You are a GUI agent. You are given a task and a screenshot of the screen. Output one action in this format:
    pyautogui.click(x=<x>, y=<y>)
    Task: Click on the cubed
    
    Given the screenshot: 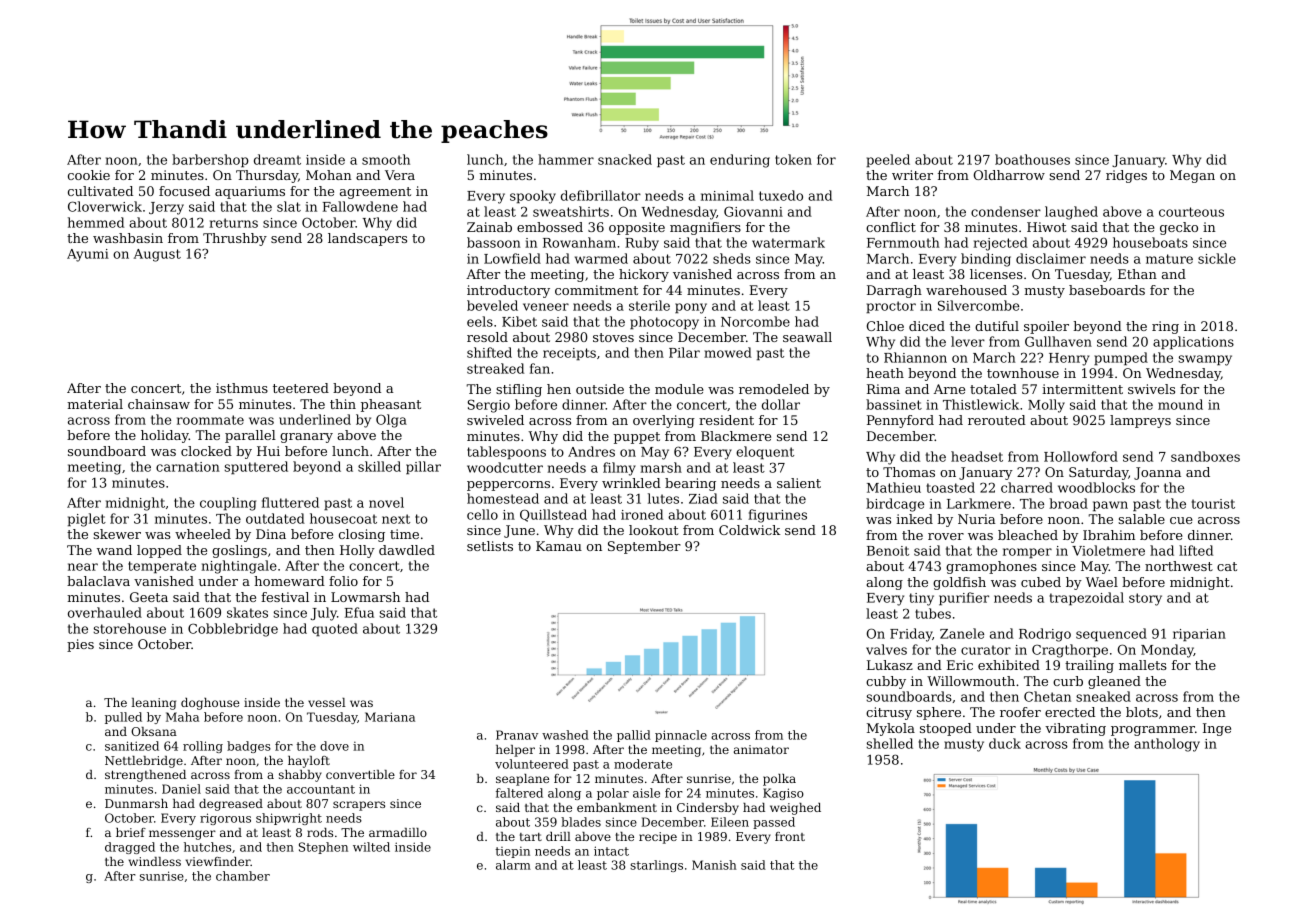 What is the action you would take?
    pyautogui.click(x=1041, y=582)
